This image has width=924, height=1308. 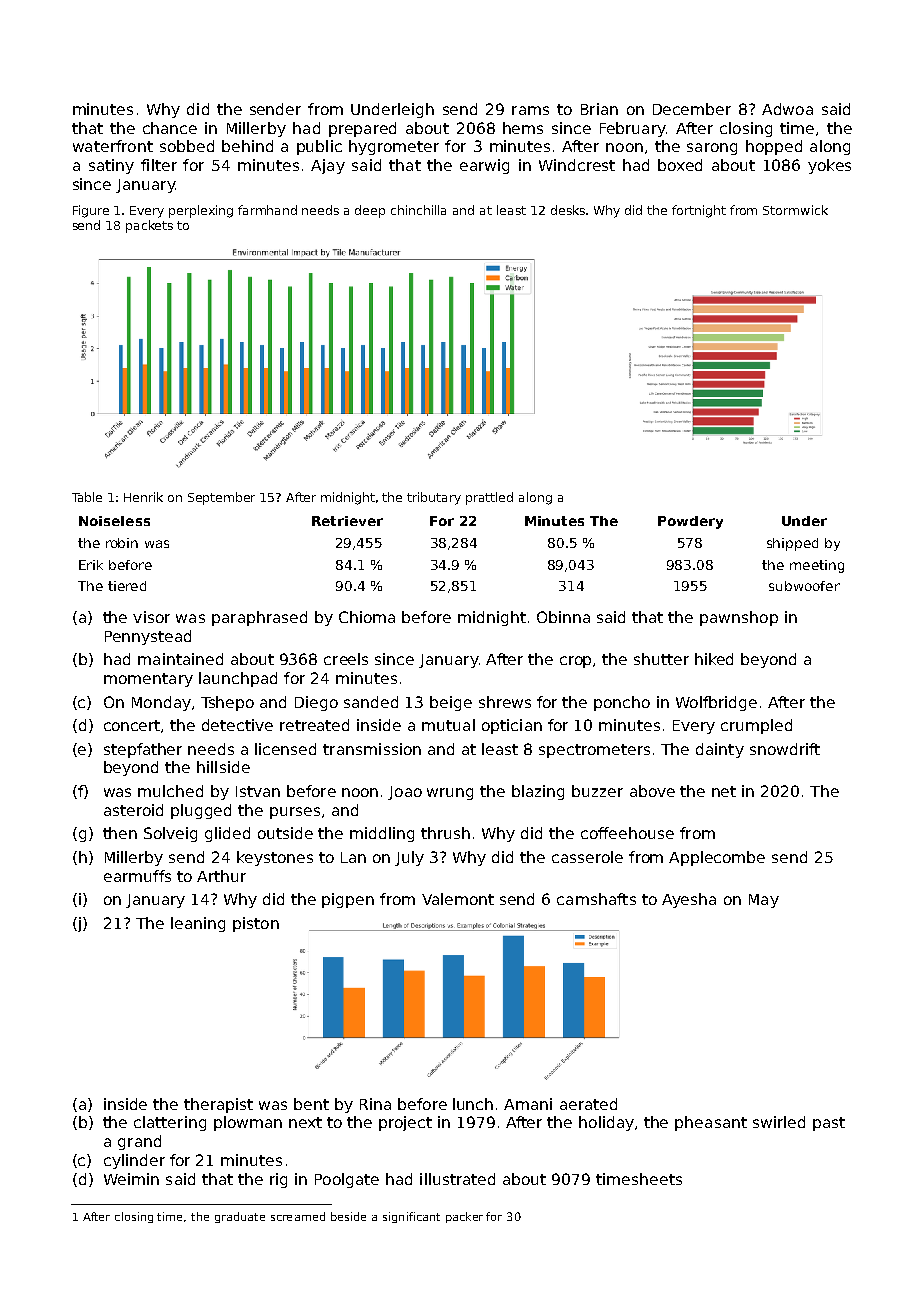 I want to click on significant, so click(x=411, y=1217).
